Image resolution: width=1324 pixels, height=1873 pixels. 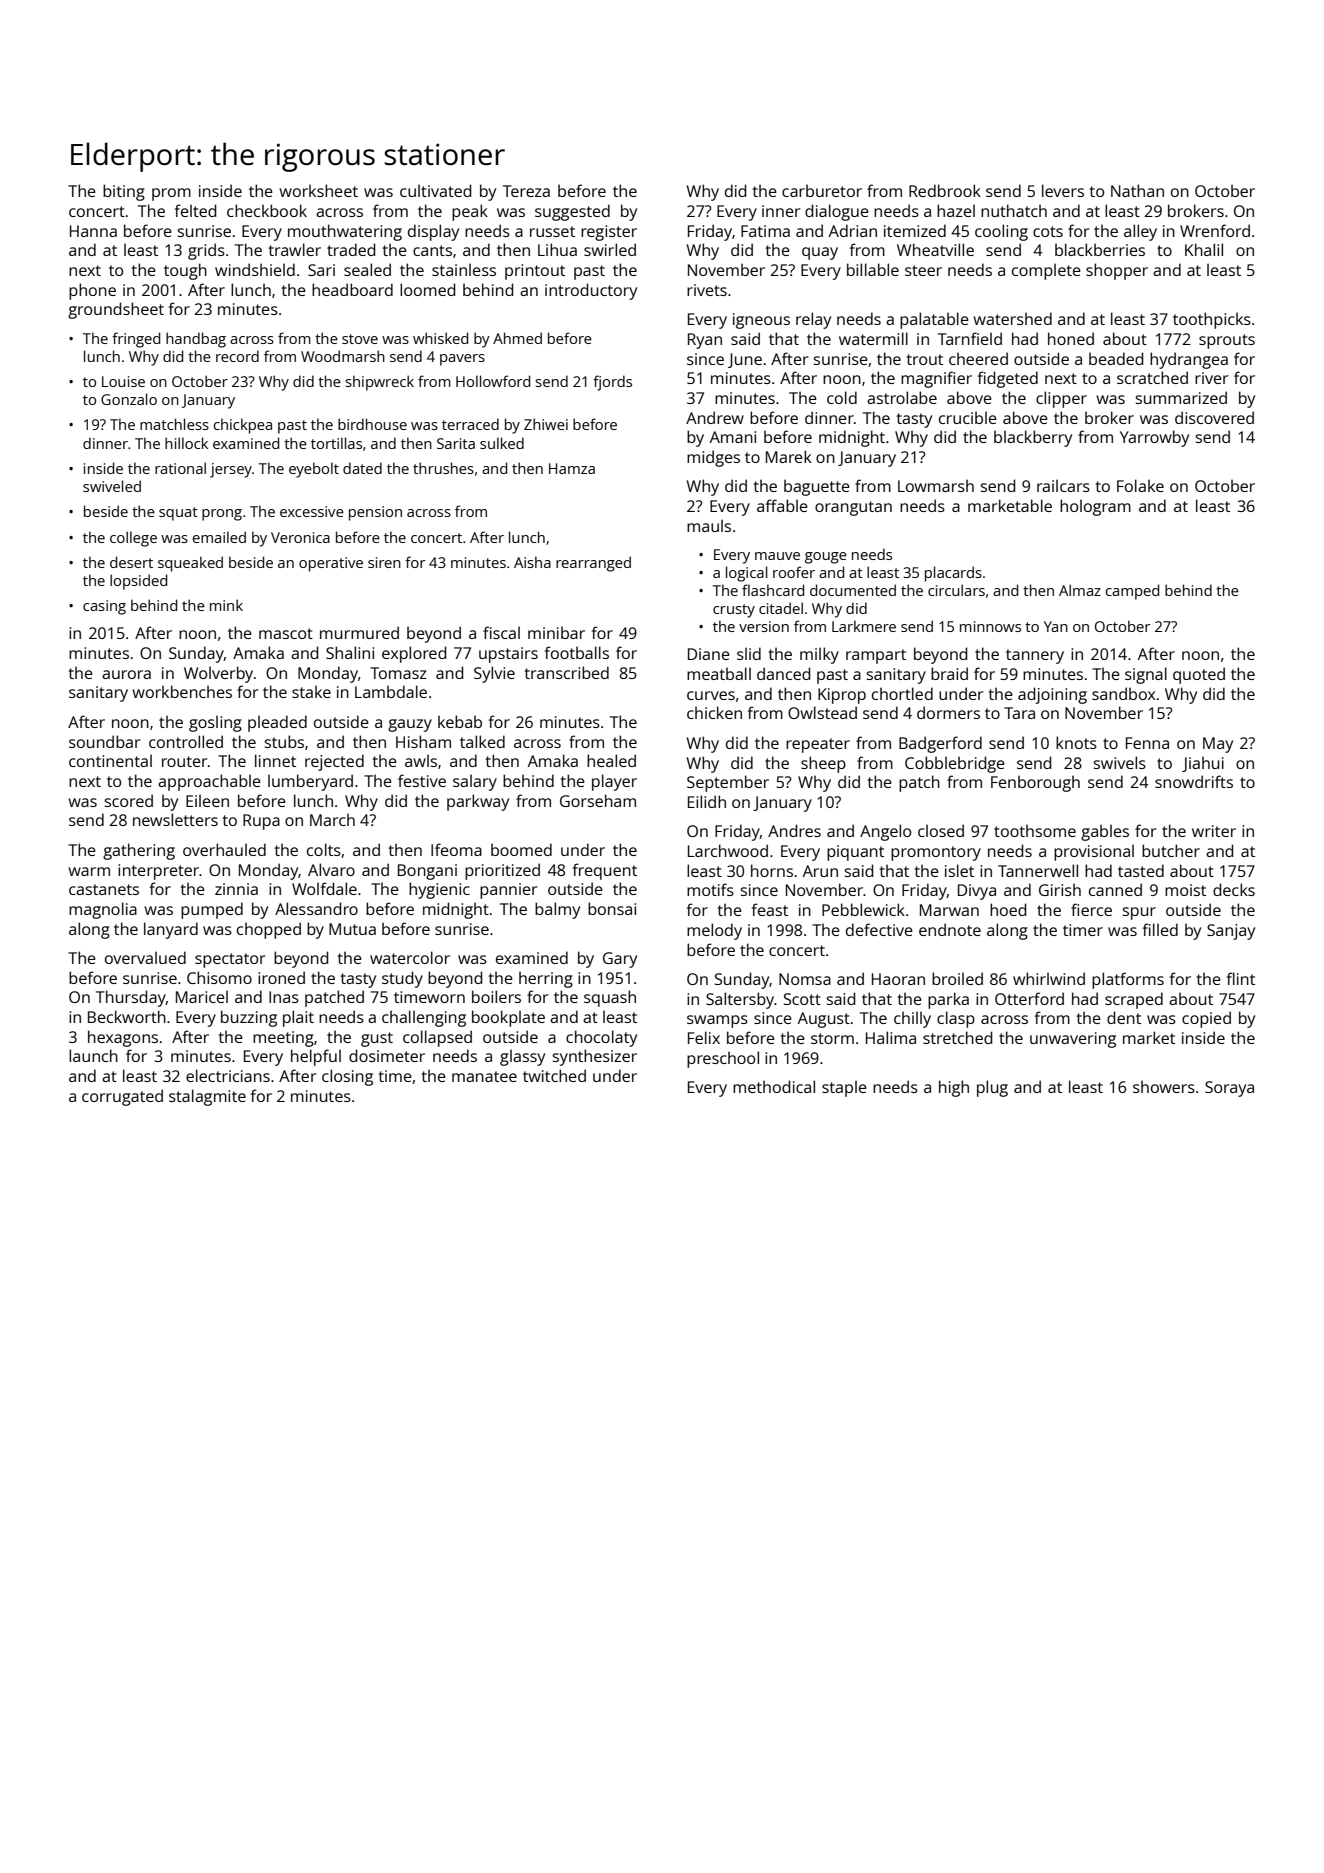 I want to click on dormers, so click(x=948, y=712).
